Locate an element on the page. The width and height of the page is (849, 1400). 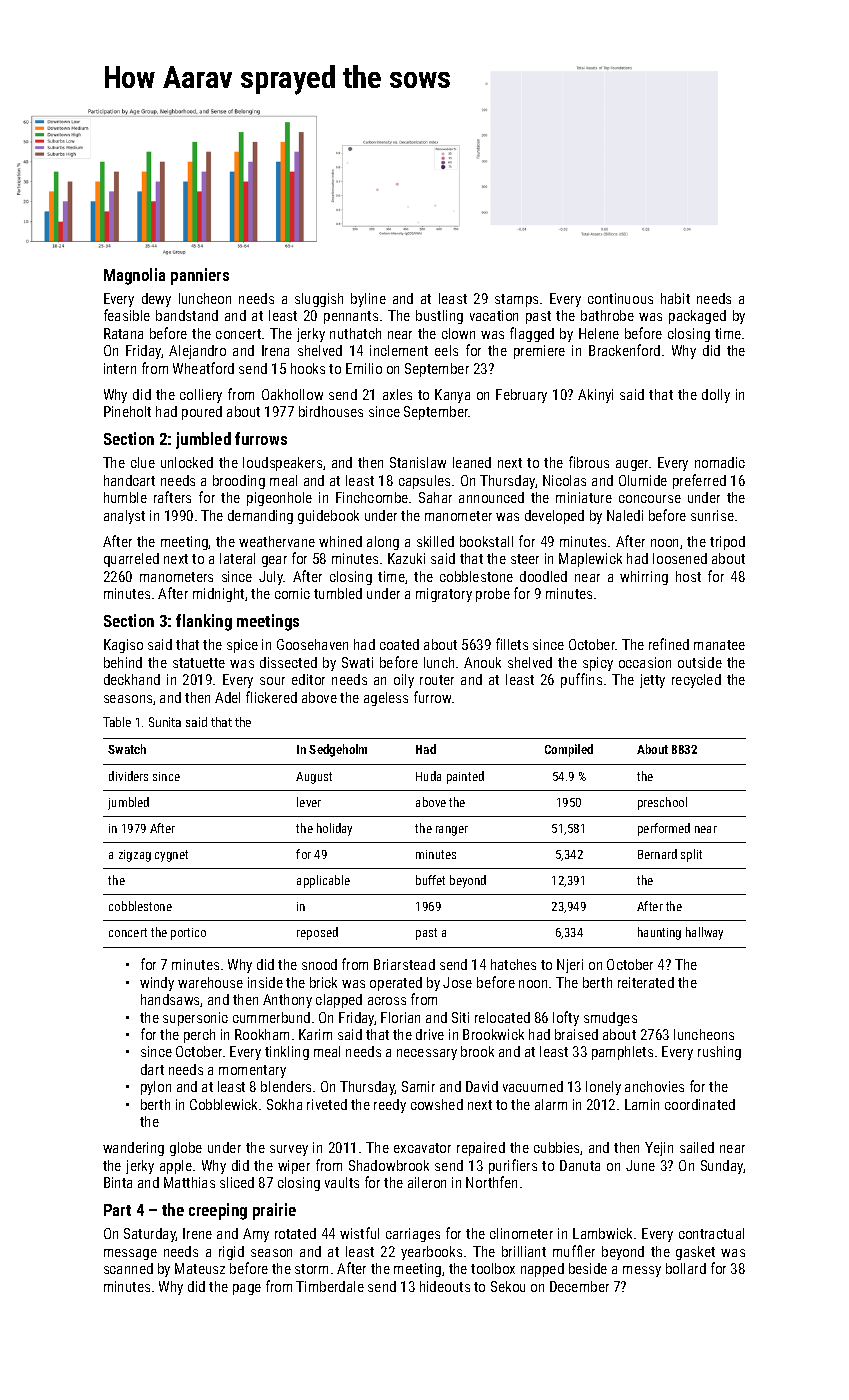
guidebook is located at coordinates (328, 517).
